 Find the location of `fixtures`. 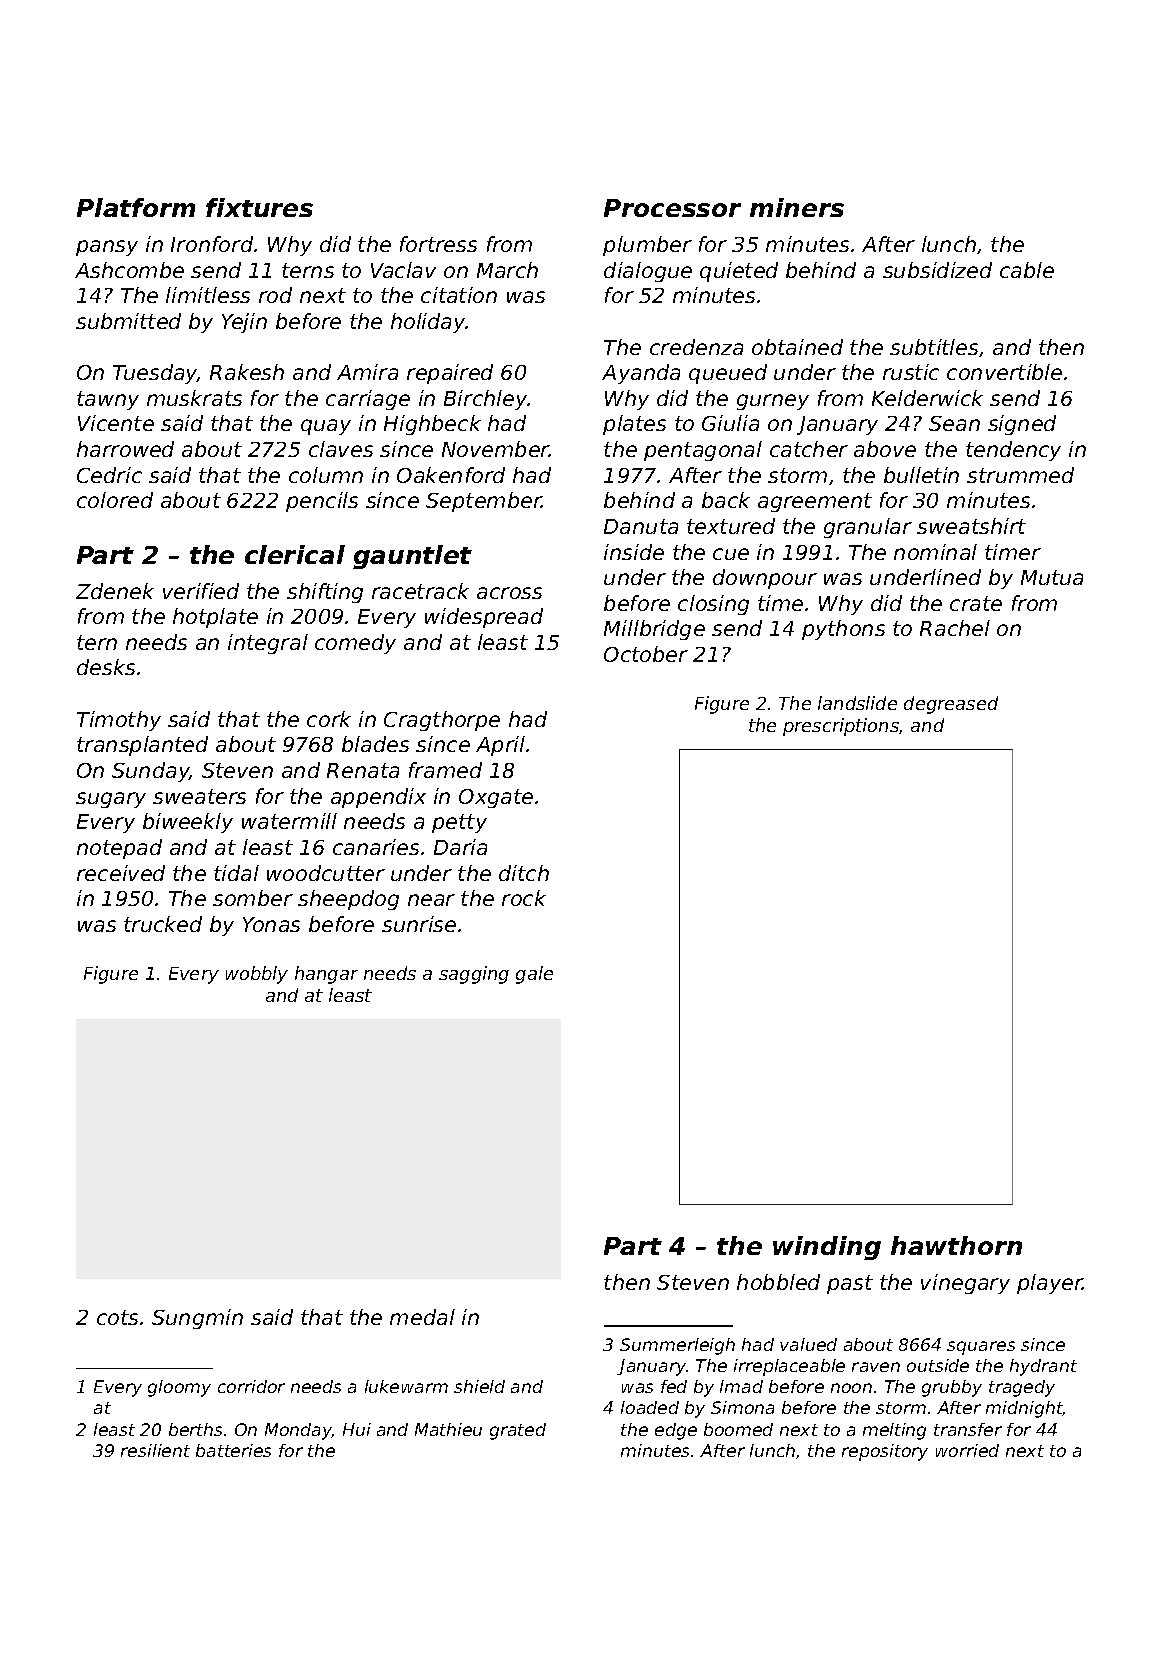

fixtures is located at coordinates (259, 207).
